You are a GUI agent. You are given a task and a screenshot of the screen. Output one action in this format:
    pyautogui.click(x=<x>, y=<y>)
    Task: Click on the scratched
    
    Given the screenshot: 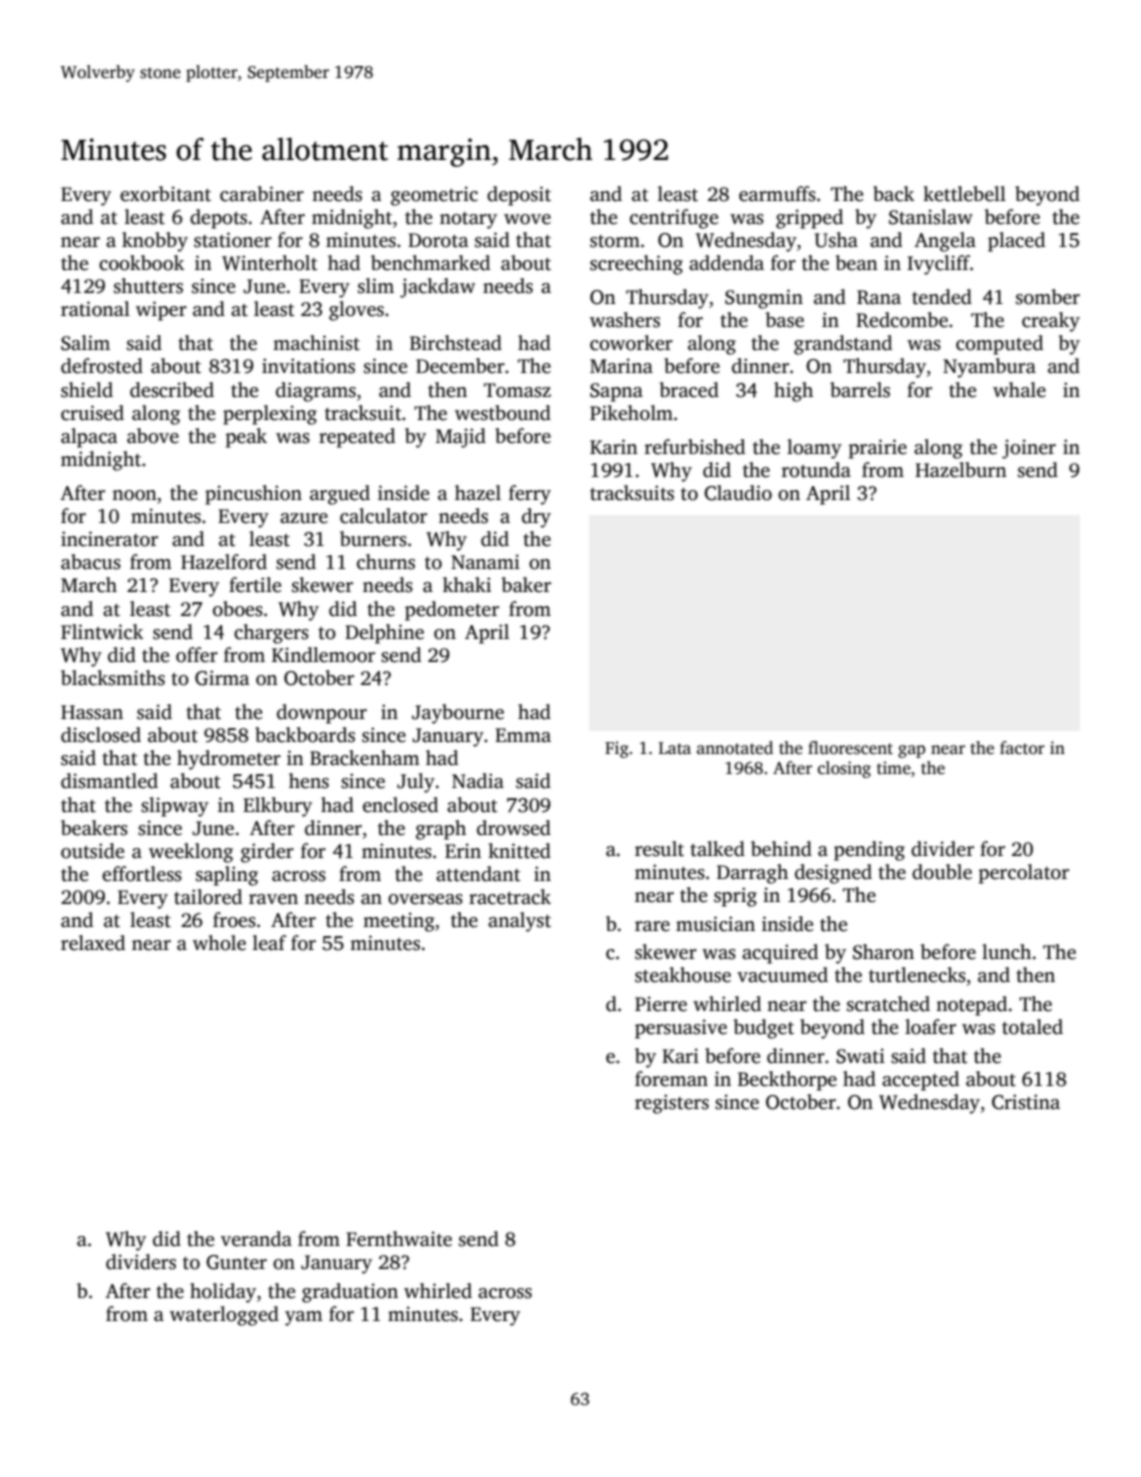 What is the action you would take?
    pyautogui.click(x=888, y=1004)
